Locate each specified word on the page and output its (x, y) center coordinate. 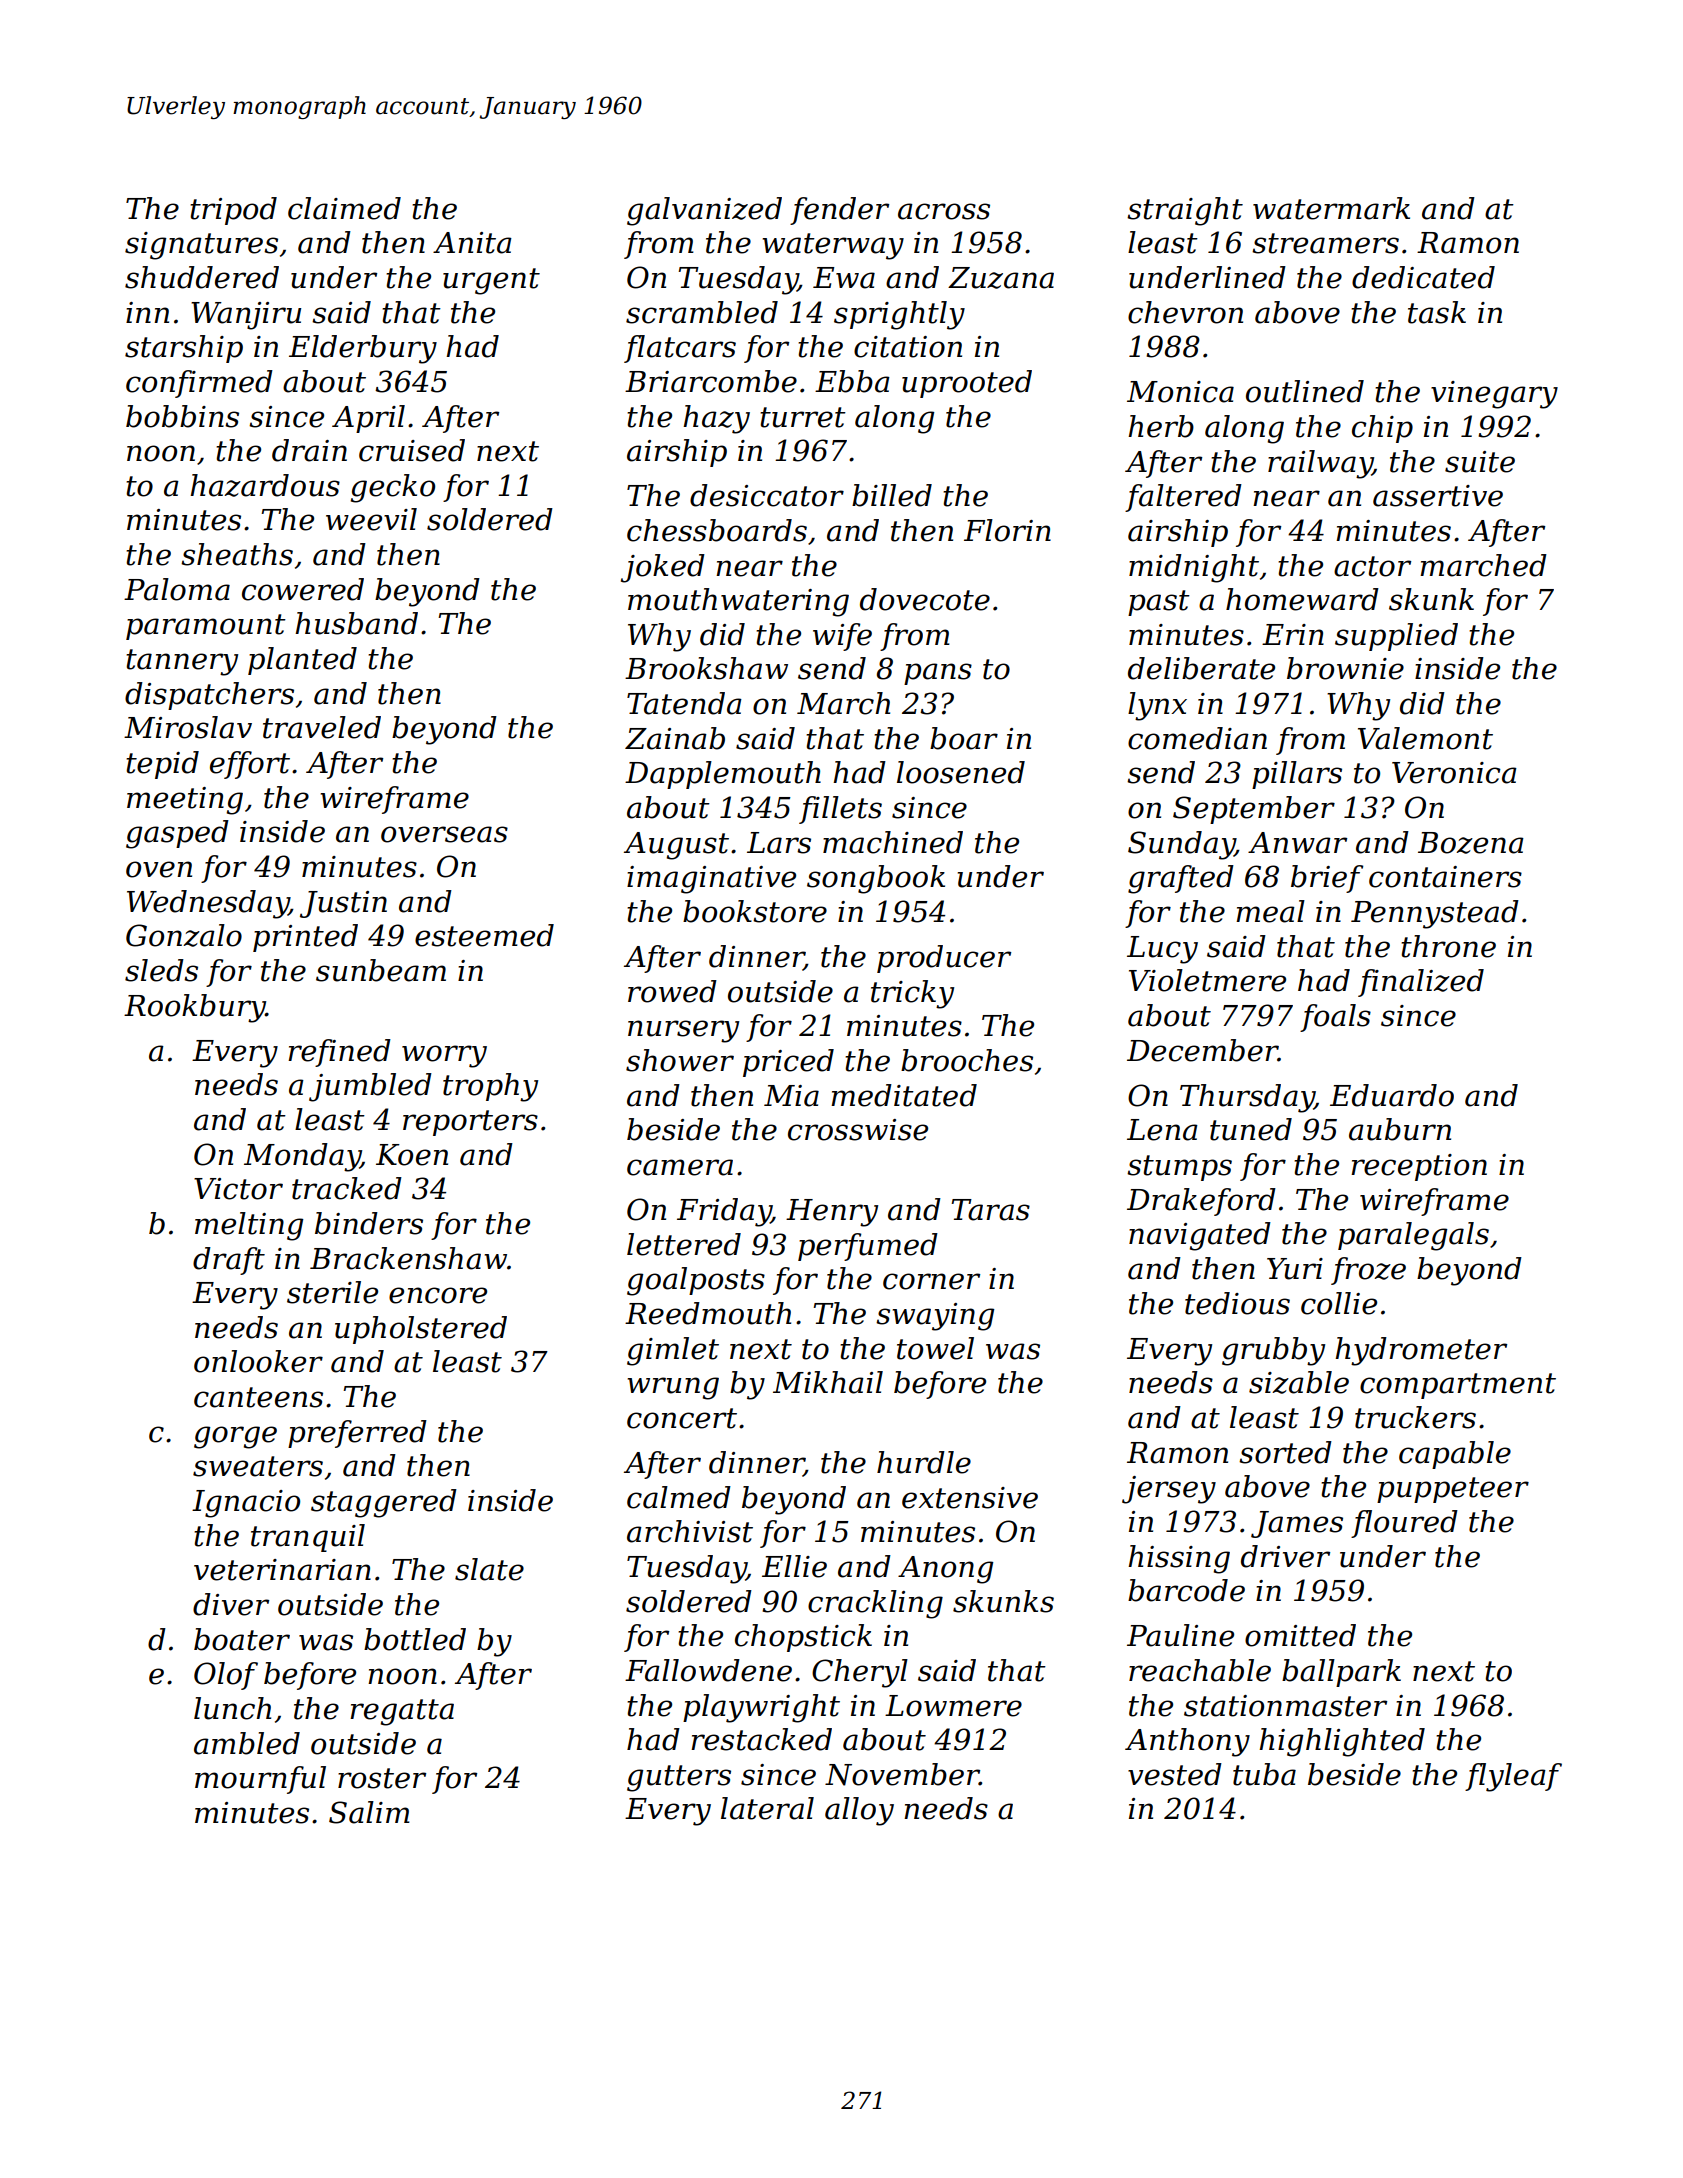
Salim (369, 1812)
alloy (859, 1811)
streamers (1325, 243)
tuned (1251, 1129)
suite (1480, 462)
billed (892, 495)
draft (229, 1261)
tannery (182, 662)
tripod (233, 211)
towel (935, 1348)
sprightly (899, 315)
